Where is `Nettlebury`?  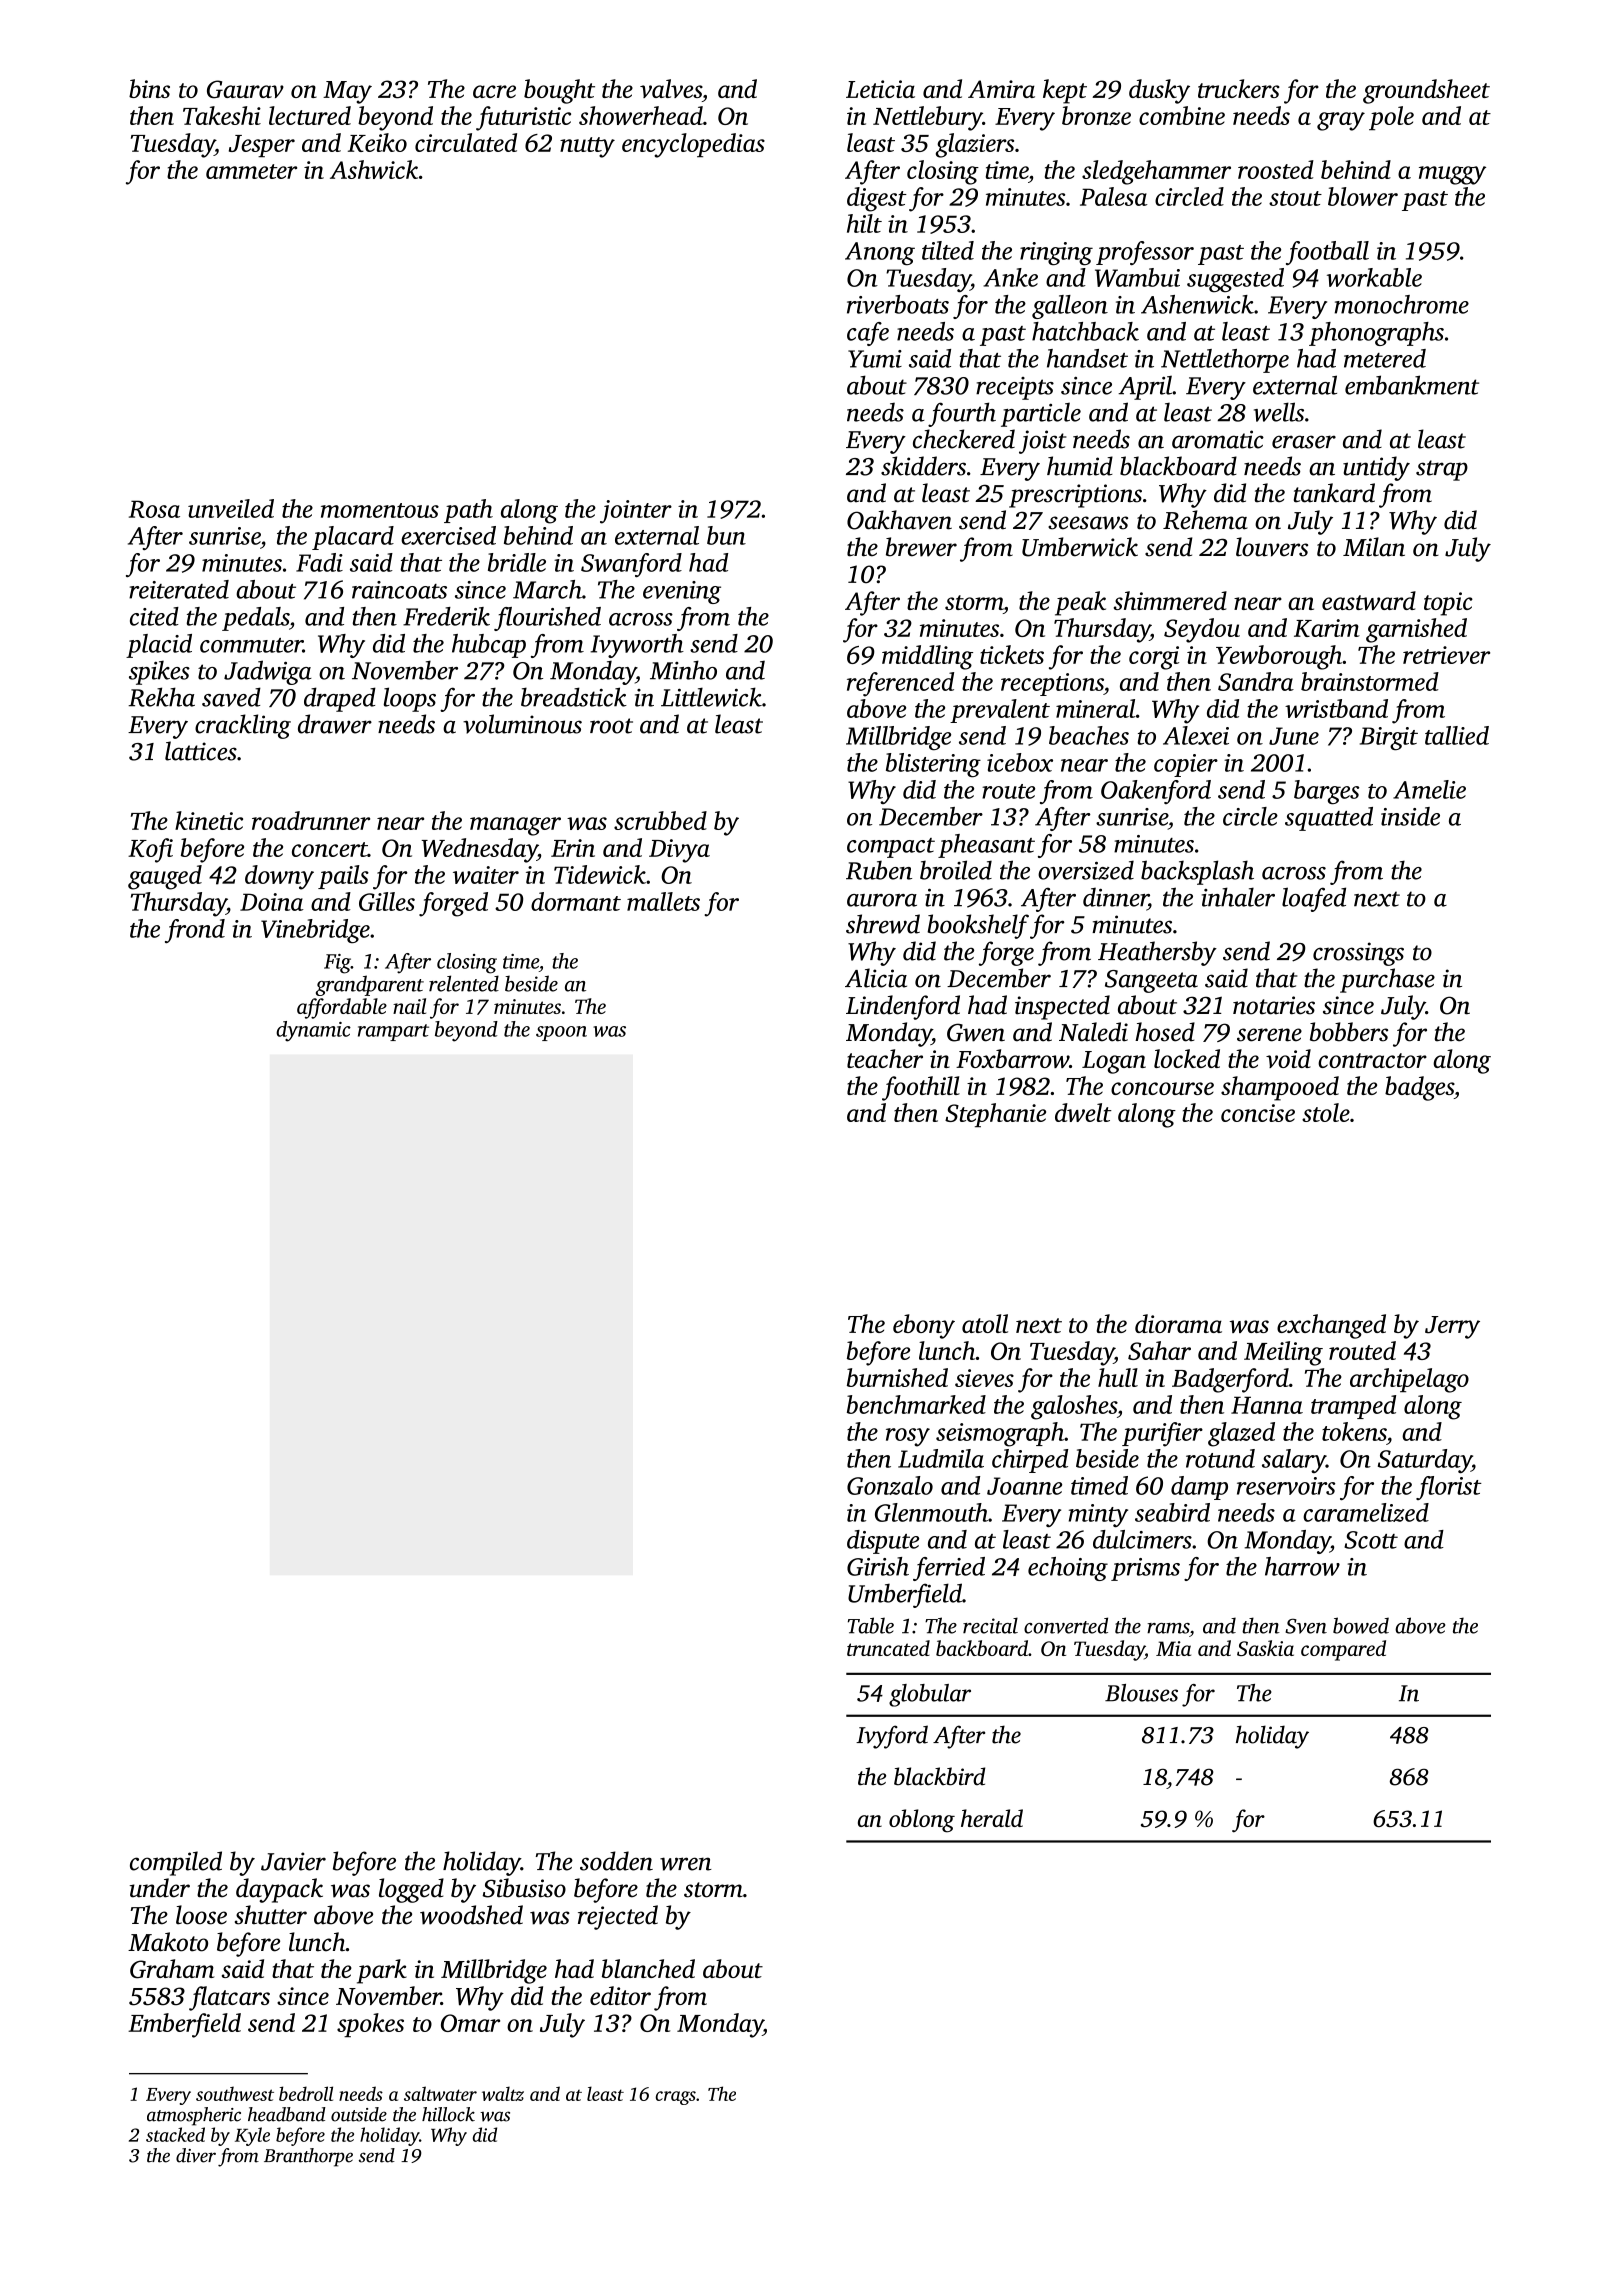 Nettlebury is located at coordinates (928, 118).
